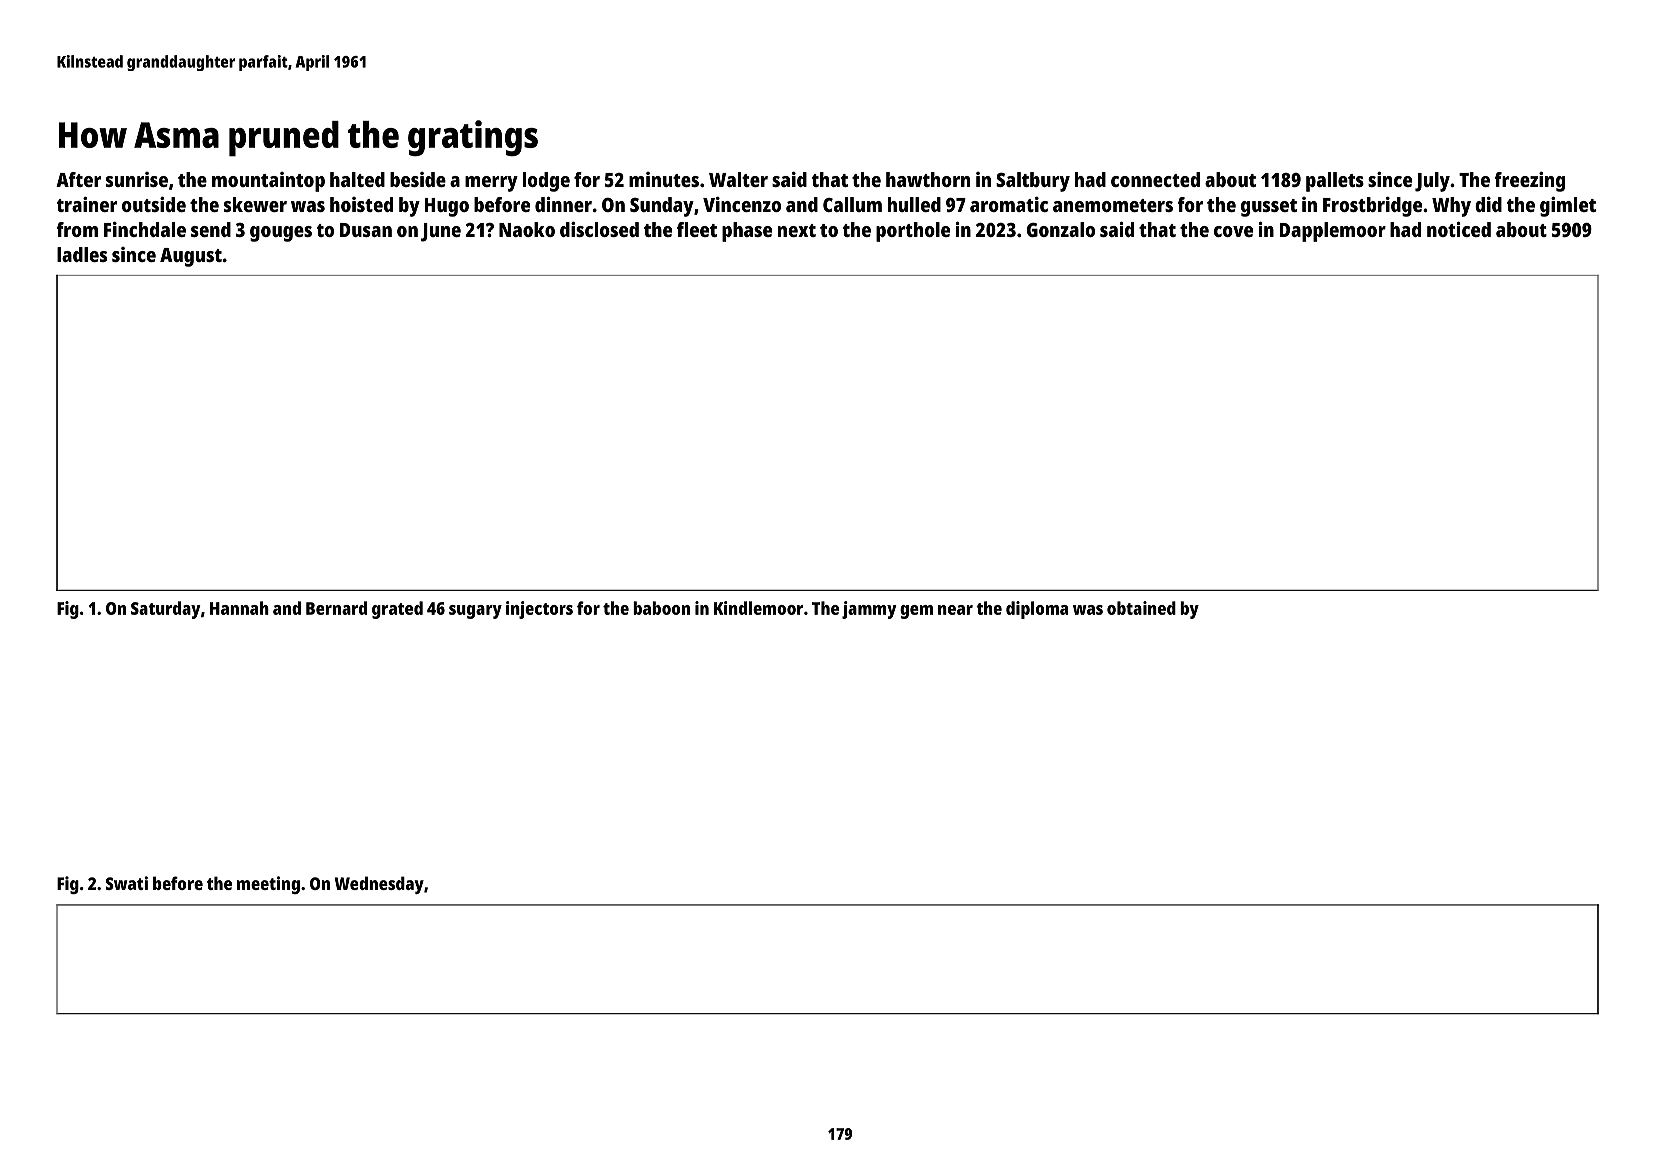 The width and height of the page is (1655, 1171). I want to click on hawthorn, so click(928, 179).
